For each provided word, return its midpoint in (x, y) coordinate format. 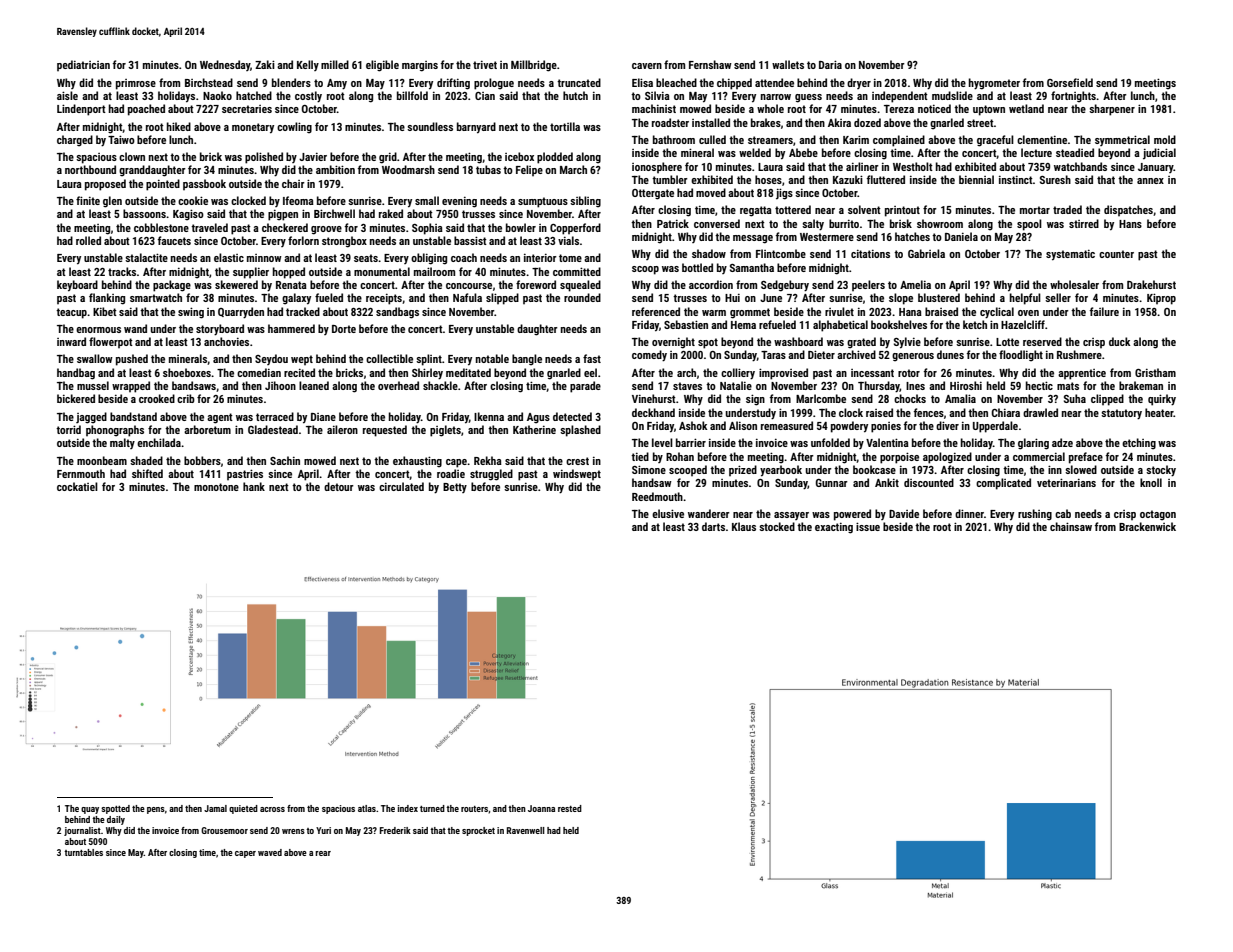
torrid (68, 429)
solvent (864, 209)
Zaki (265, 64)
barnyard (476, 128)
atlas (367, 808)
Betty (455, 488)
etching (1139, 444)
